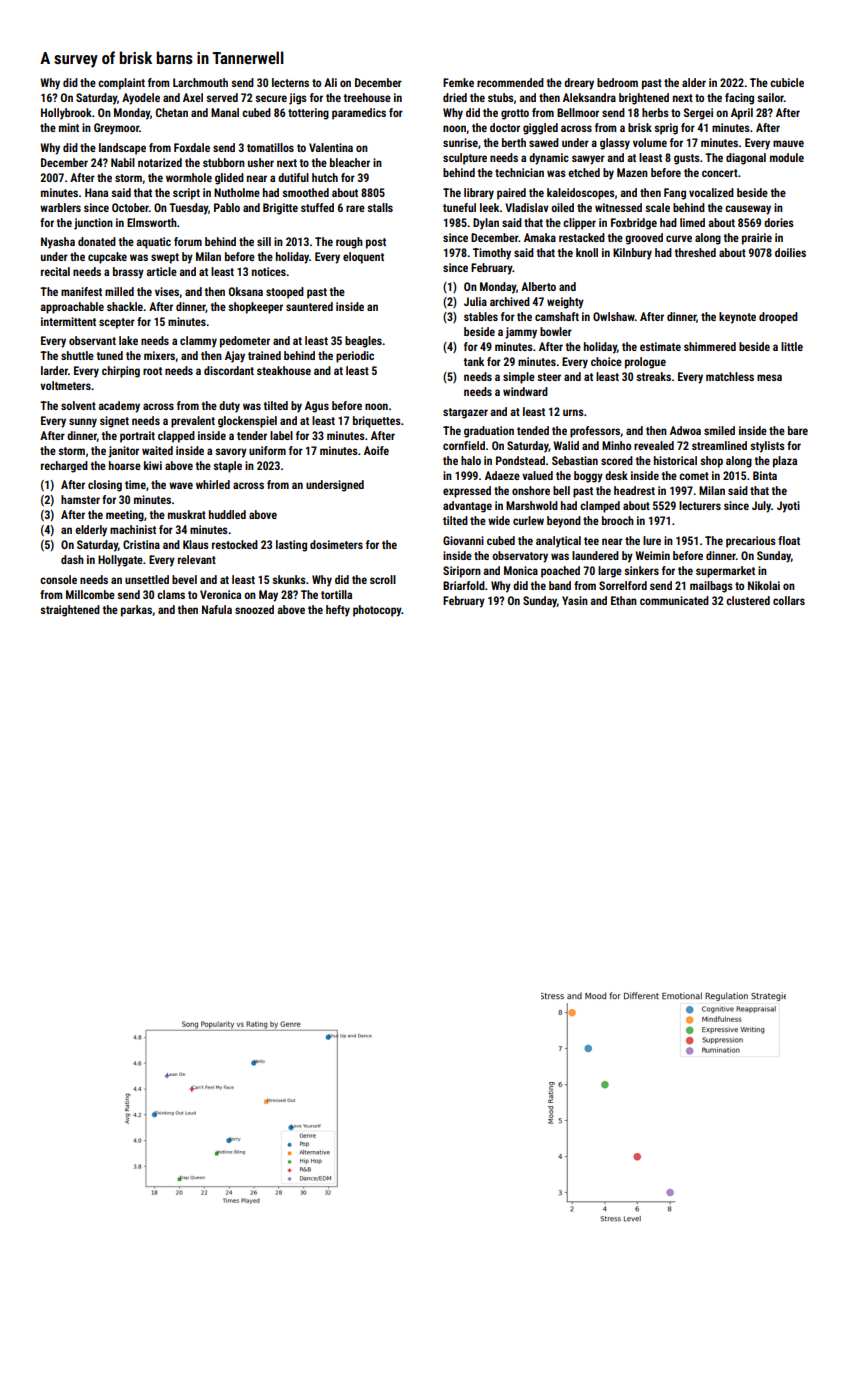  I want to click on professors, so click(595, 432).
